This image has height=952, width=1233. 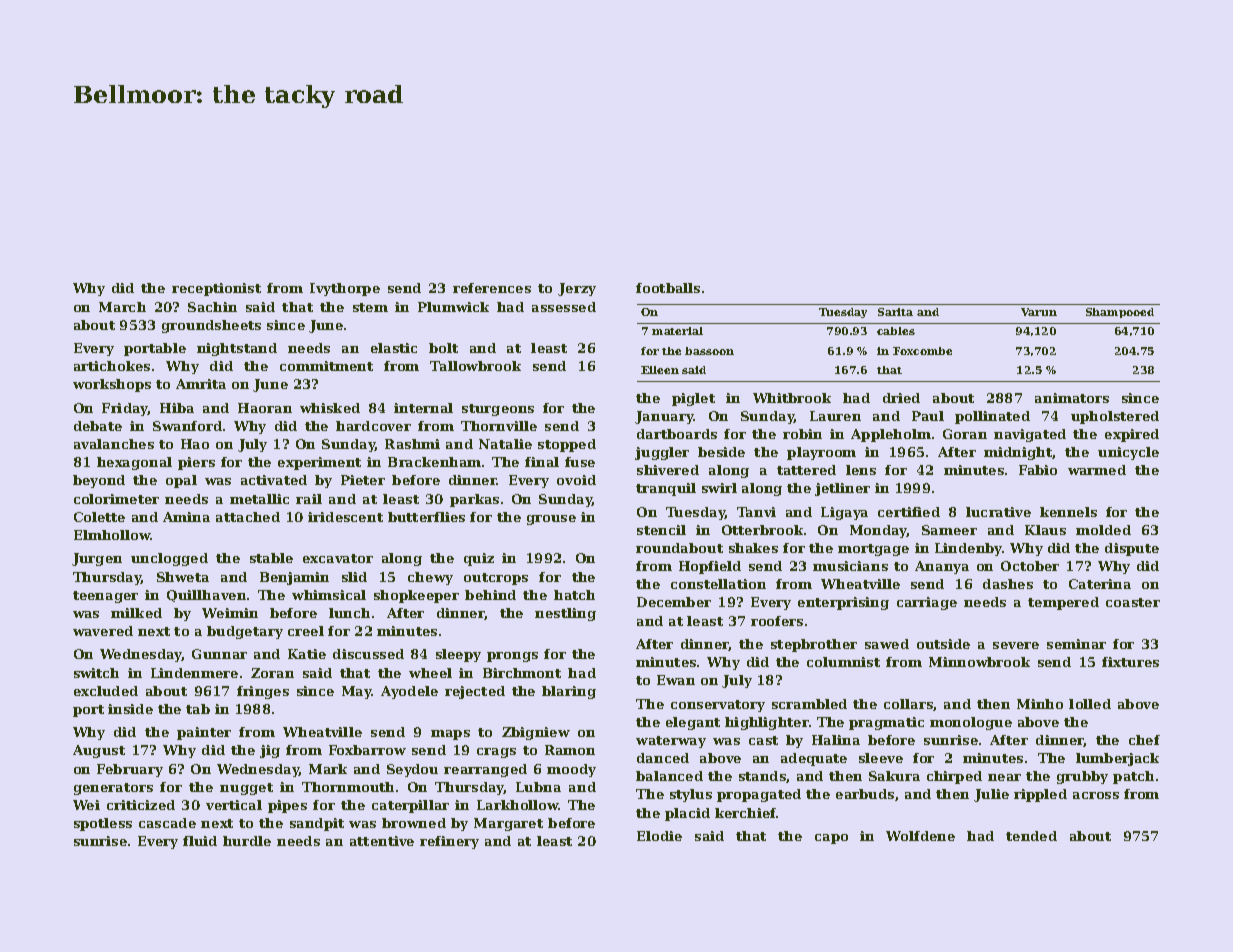 I want to click on Lindenby, so click(x=969, y=549).
